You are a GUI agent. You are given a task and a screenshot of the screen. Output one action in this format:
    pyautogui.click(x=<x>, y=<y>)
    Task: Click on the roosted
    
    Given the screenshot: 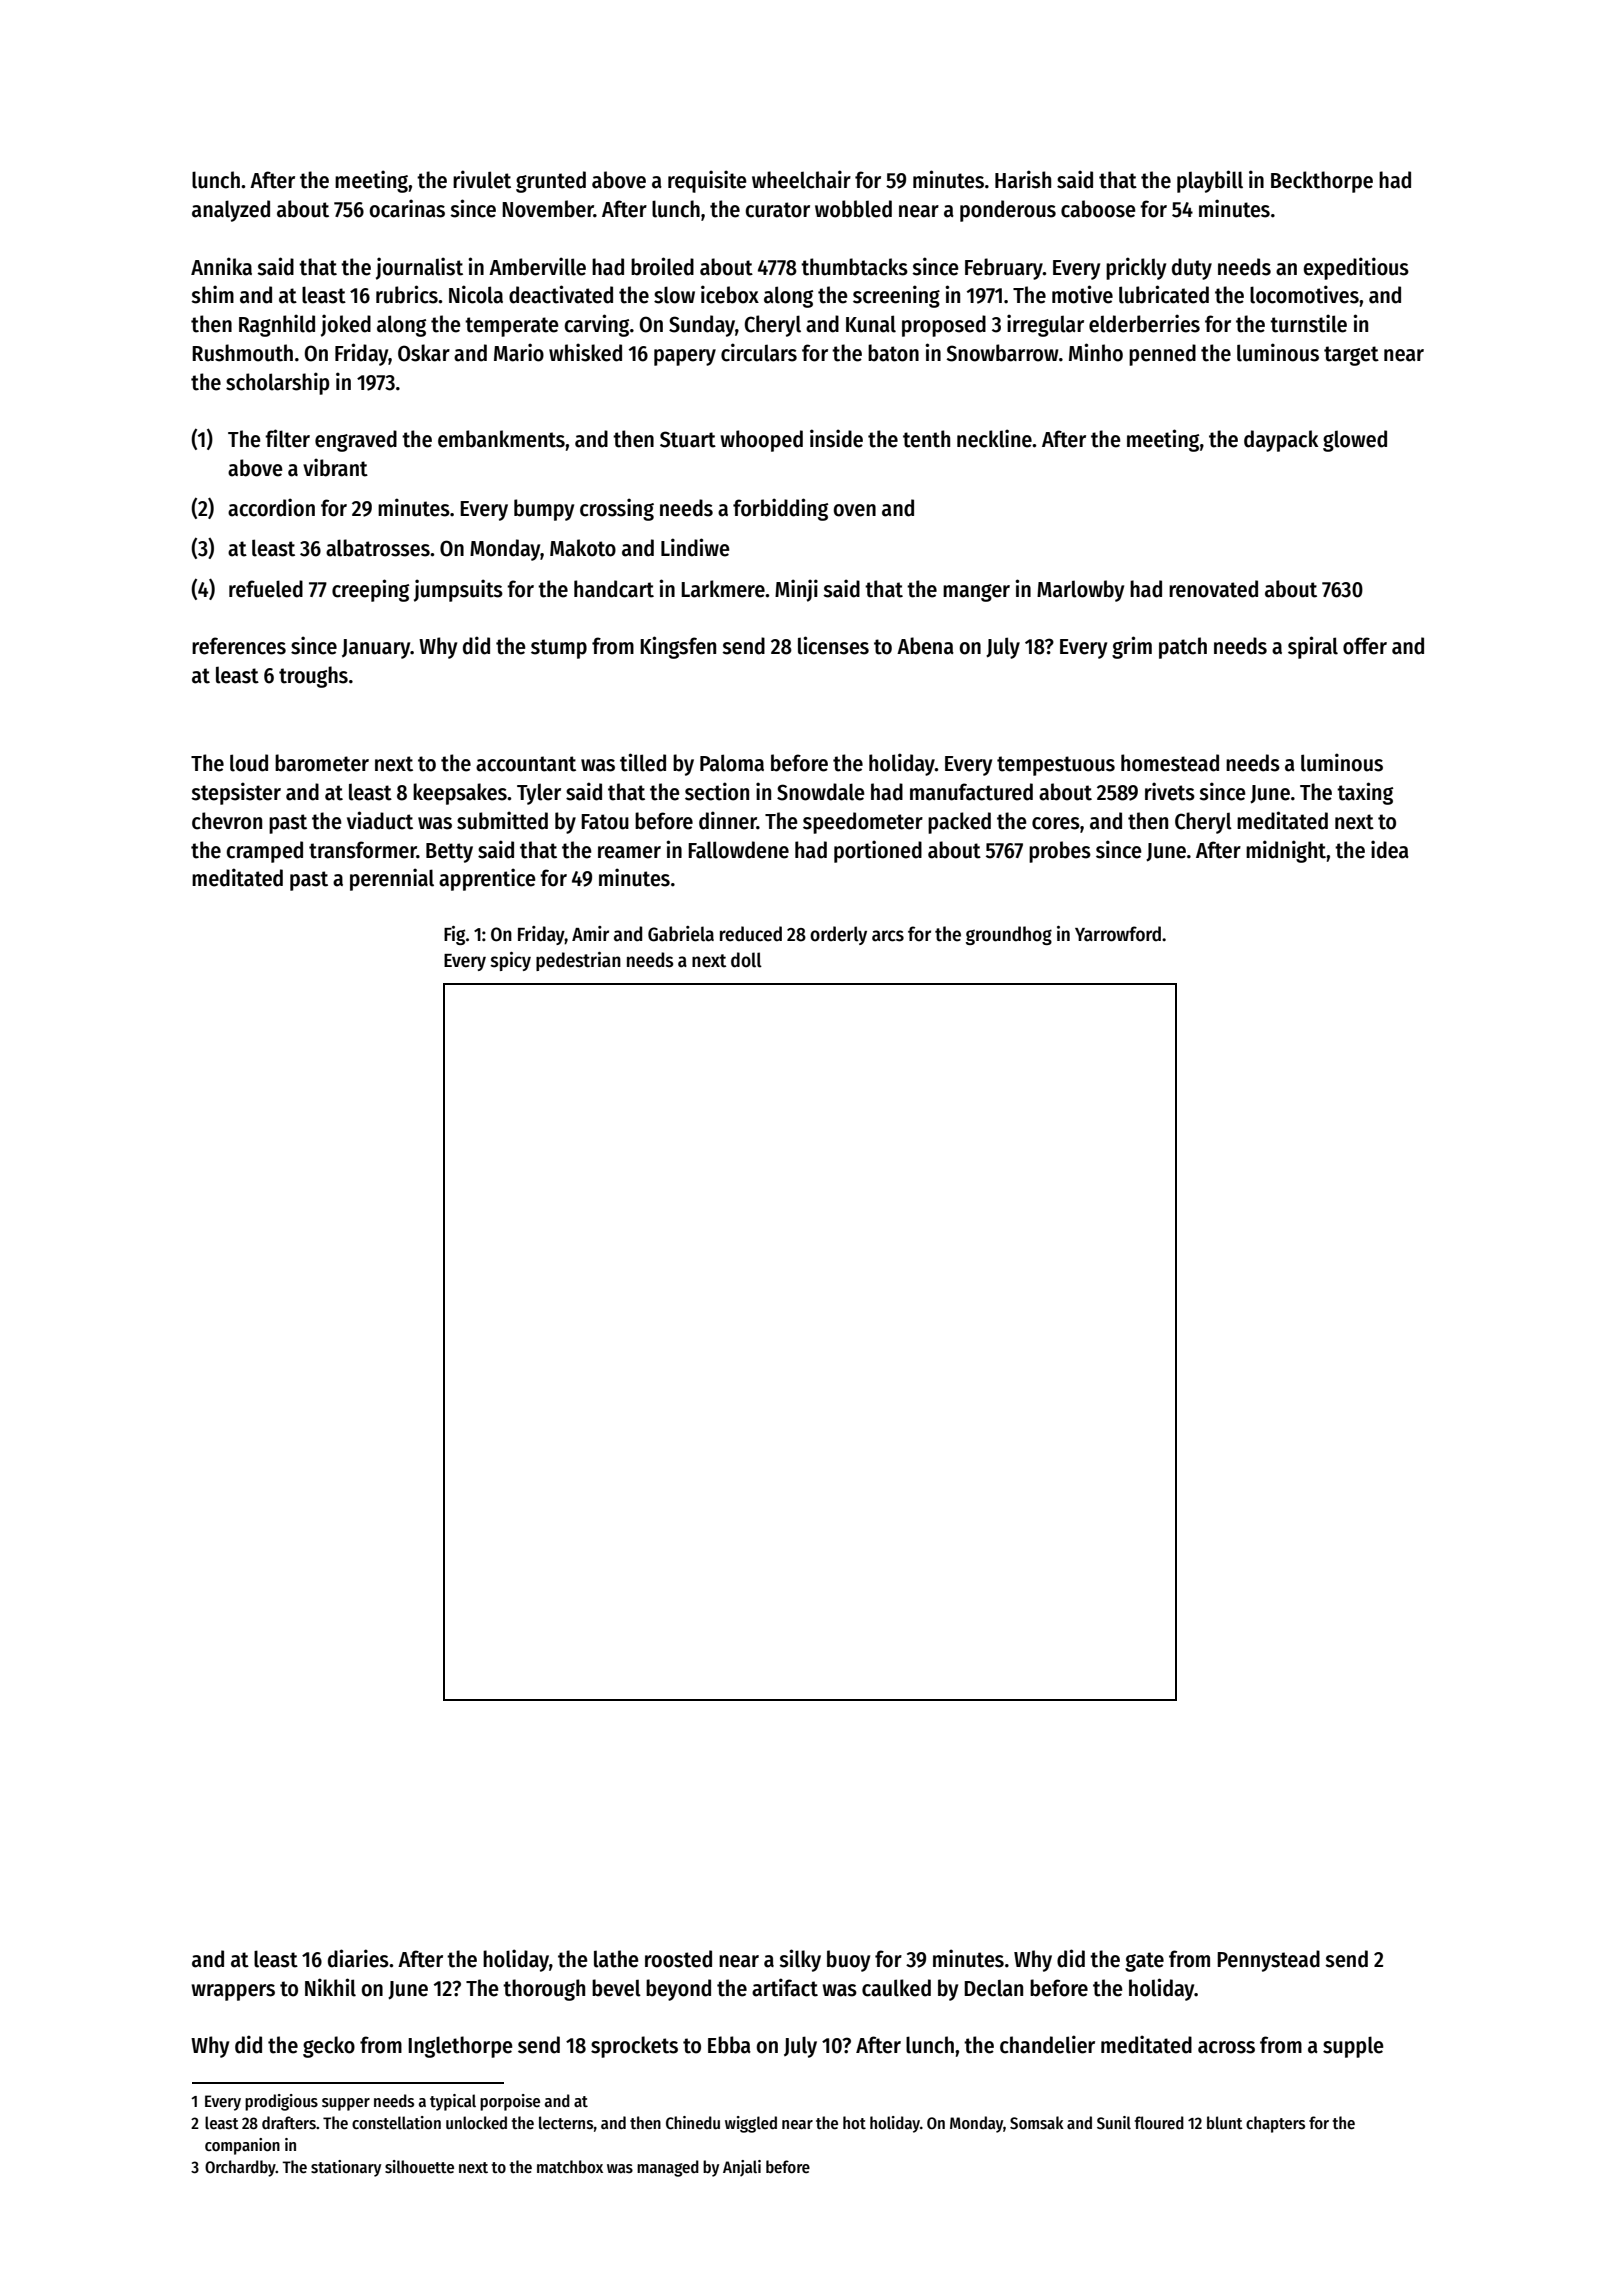 What is the action you would take?
    pyautogui.click(x=678, y=1959)
